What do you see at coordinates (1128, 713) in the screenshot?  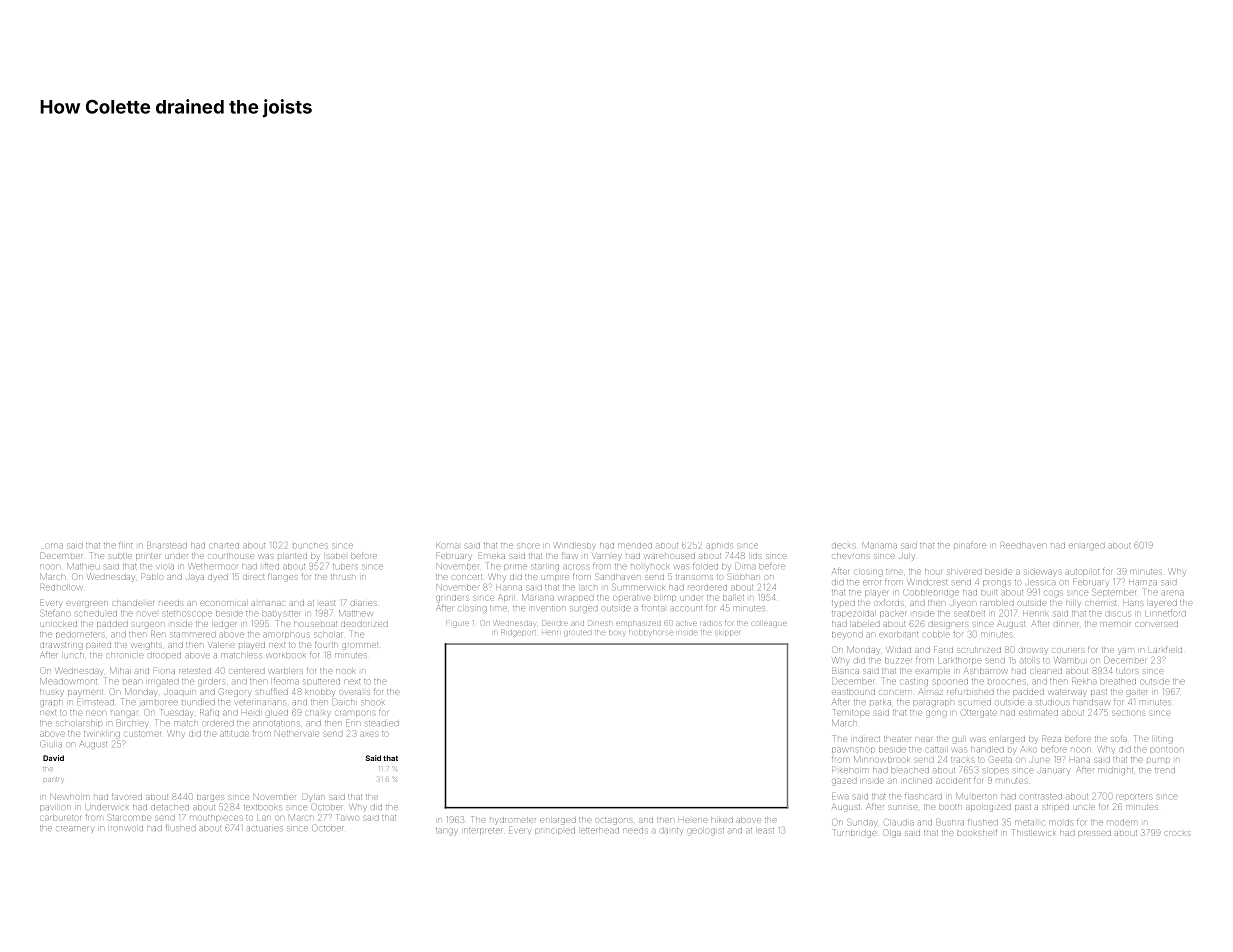 I see `sections` at bounding box center [1128, 713].
